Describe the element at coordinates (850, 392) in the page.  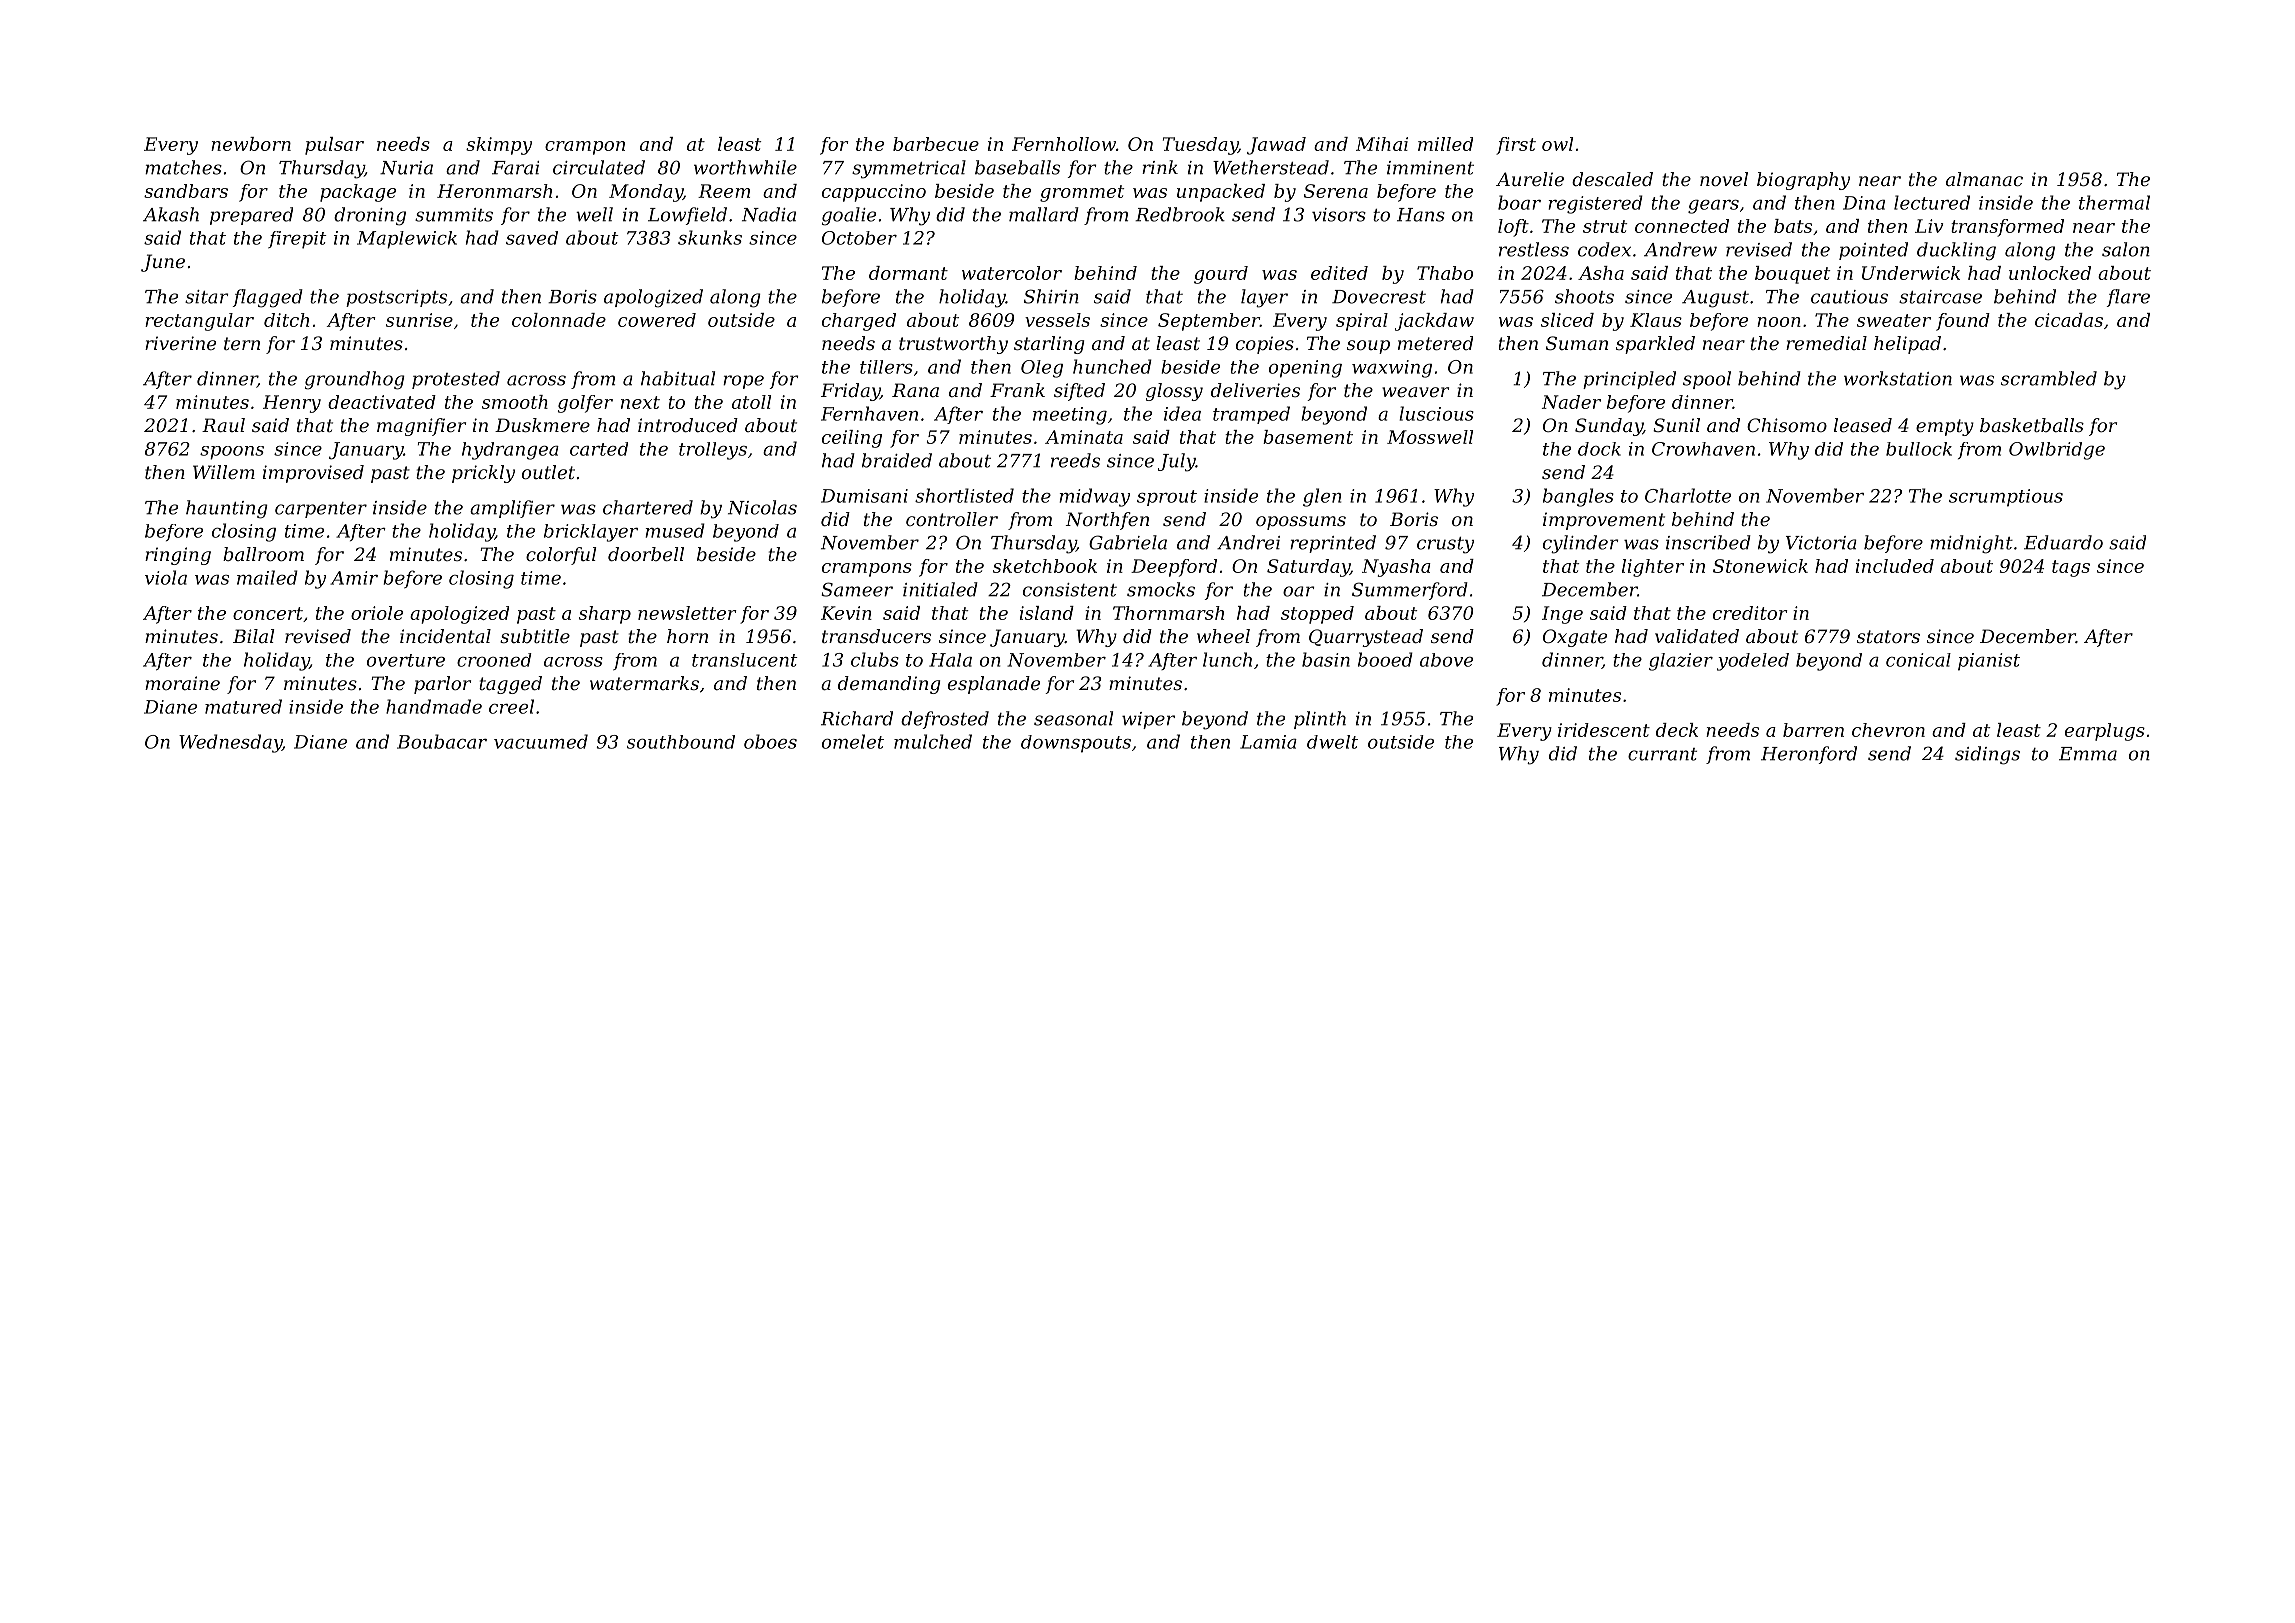
I see `Friday` at that location.
